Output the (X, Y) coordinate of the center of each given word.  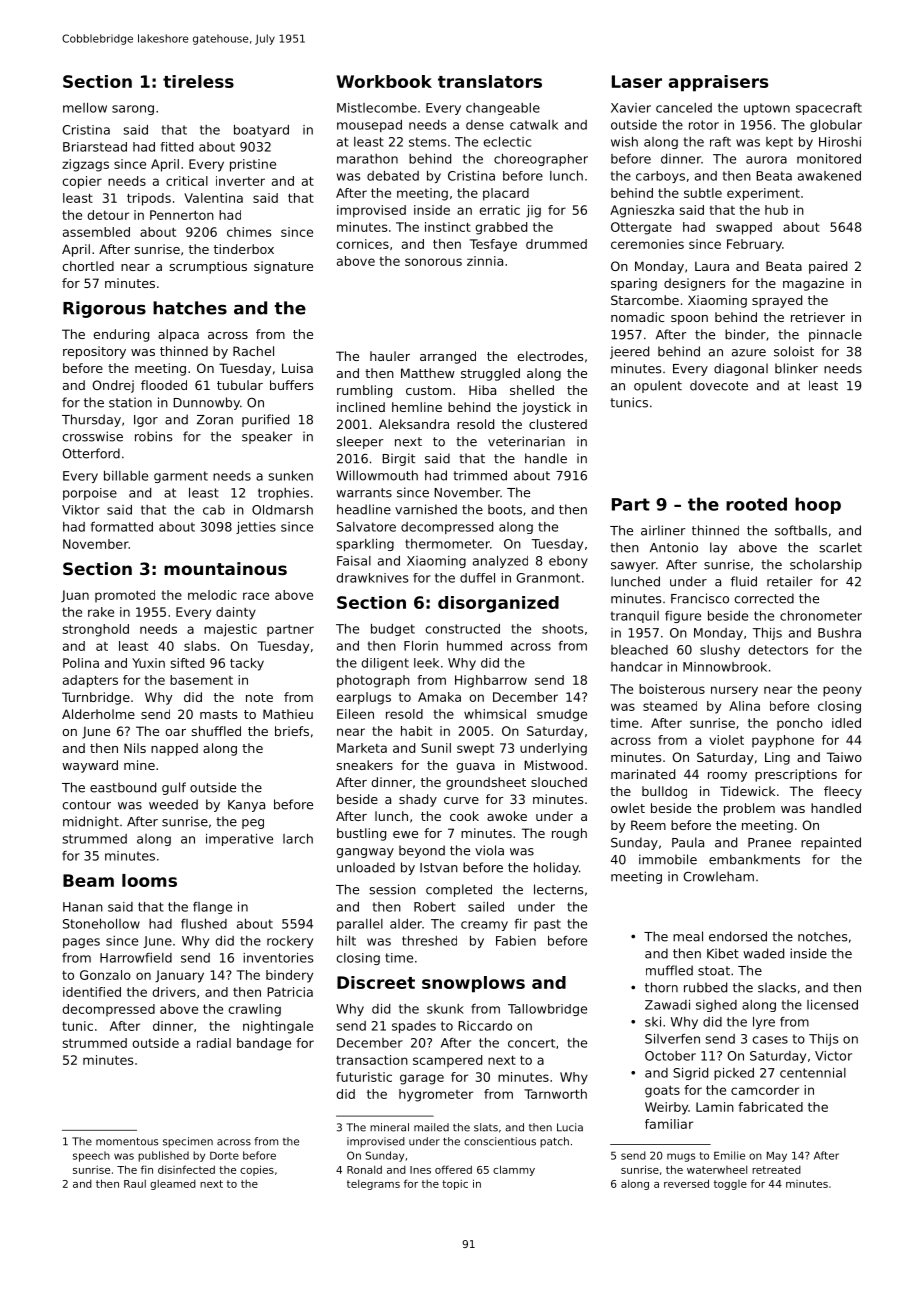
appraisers (718, 83)
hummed (474, 646)
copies (257, 1170)
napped (174, 749)
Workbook (384, 81)
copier (82, 182)
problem (749, 809)
